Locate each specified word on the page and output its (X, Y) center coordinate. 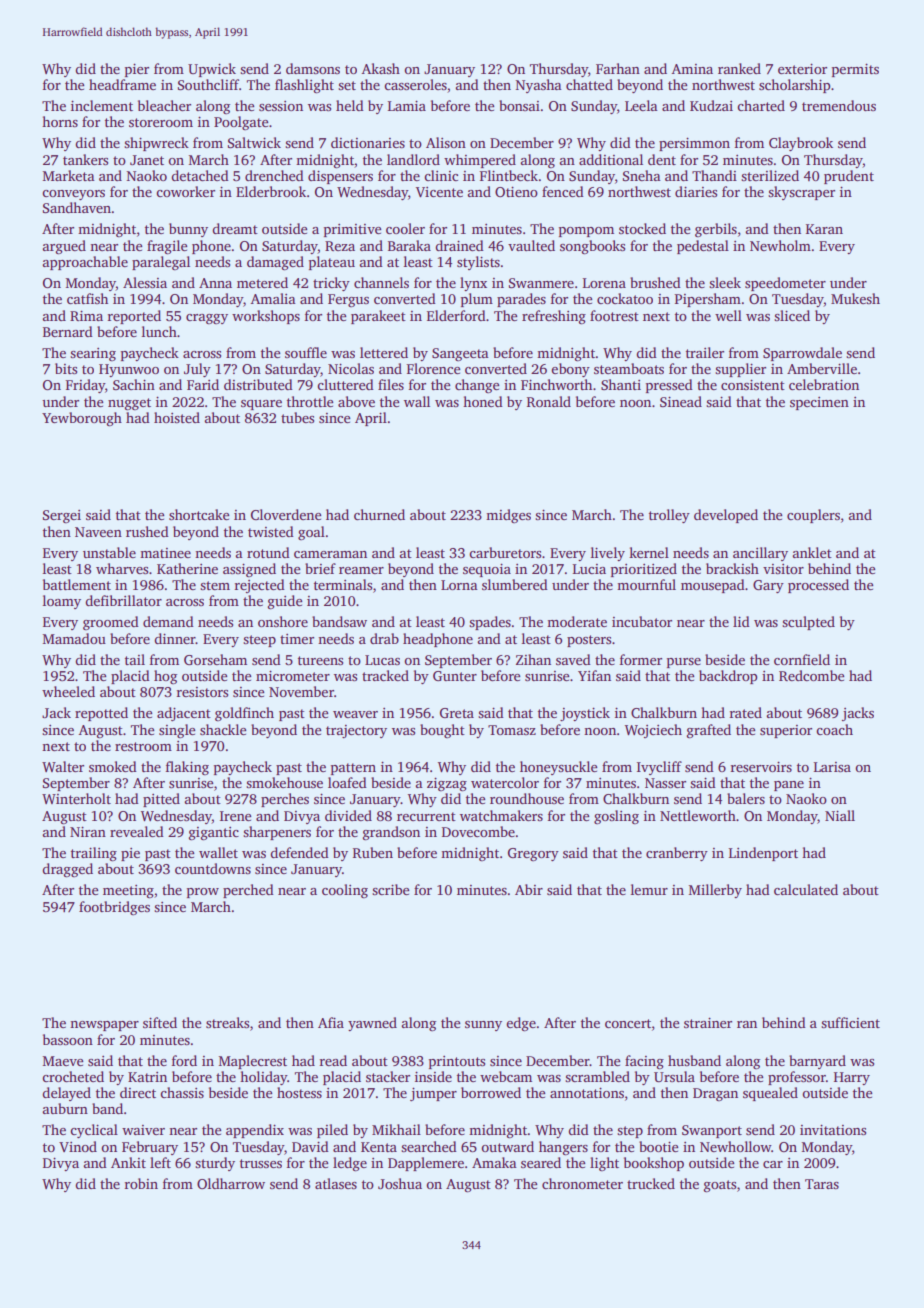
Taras (822, 1184)
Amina (692, 69)
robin (141, 1183)
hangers (563, 1148)
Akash (380, 68)
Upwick (212, 70)
